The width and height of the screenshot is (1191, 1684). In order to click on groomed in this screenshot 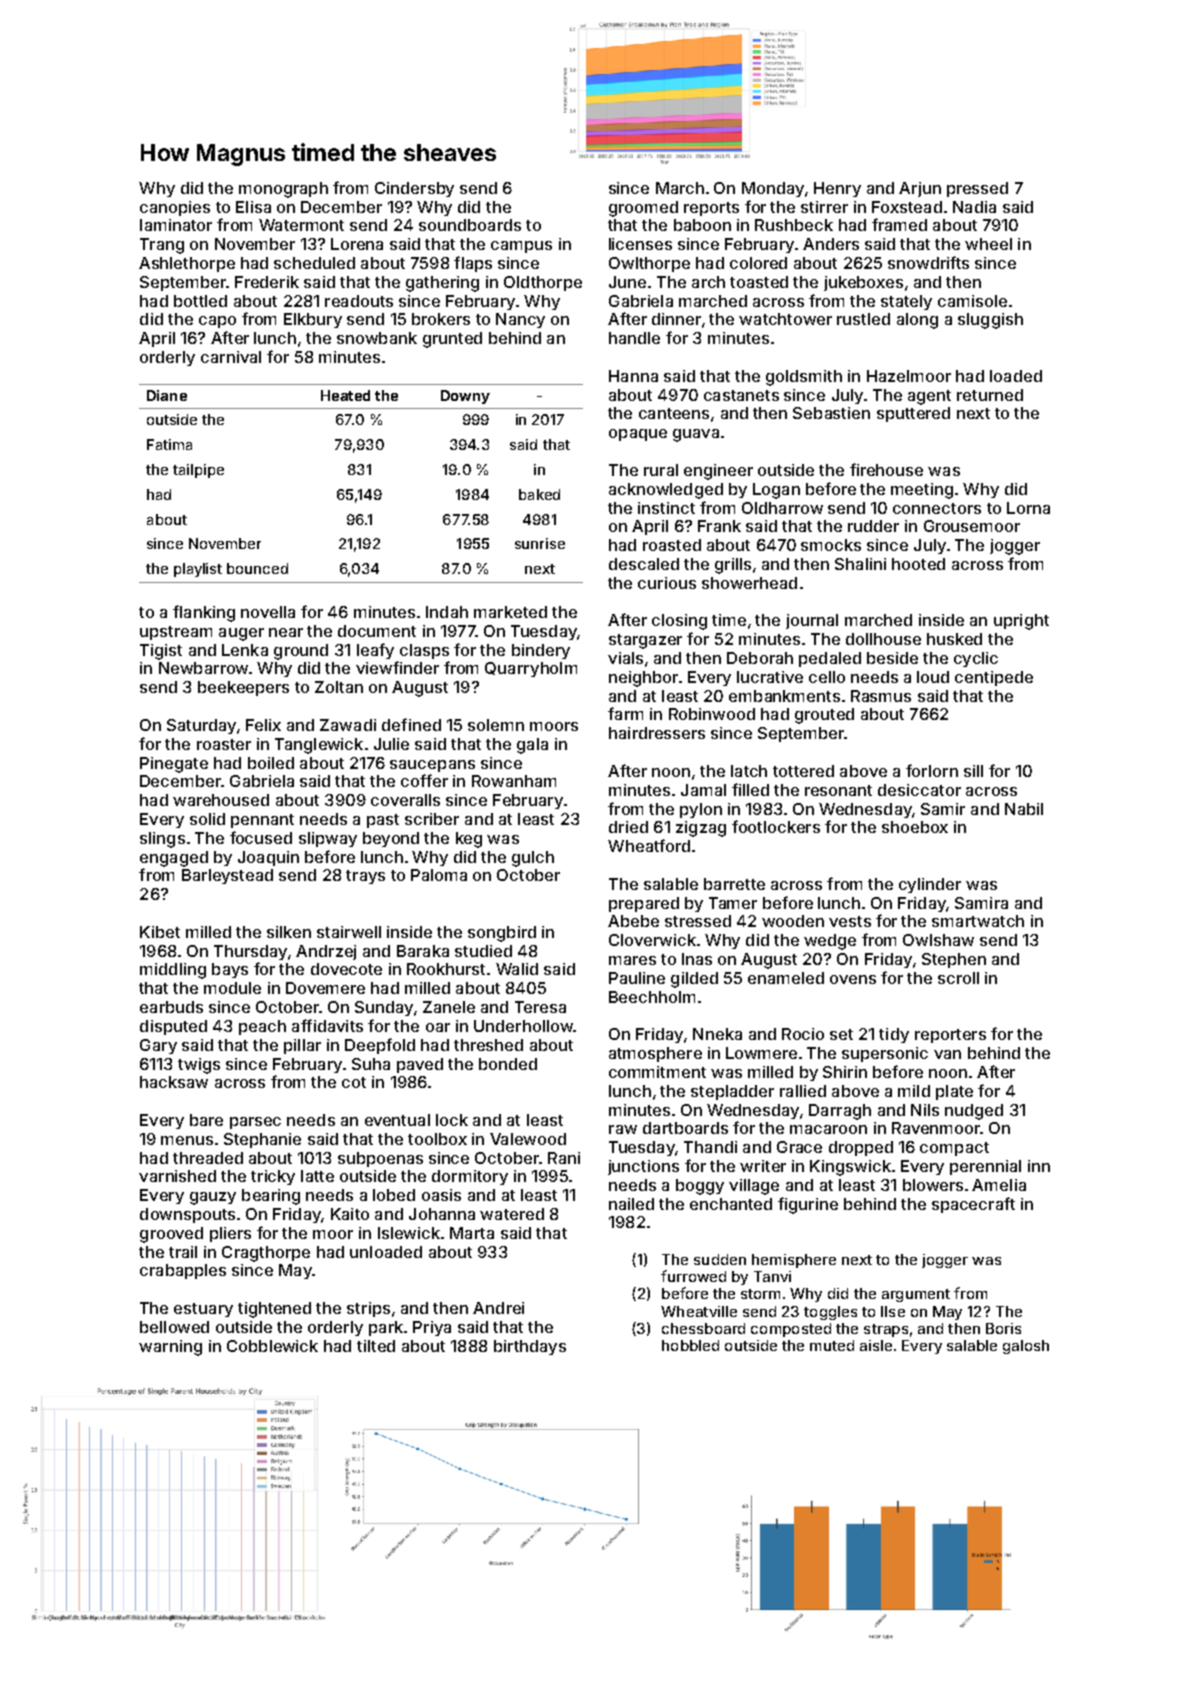, I will do `click(643, 209)`.
